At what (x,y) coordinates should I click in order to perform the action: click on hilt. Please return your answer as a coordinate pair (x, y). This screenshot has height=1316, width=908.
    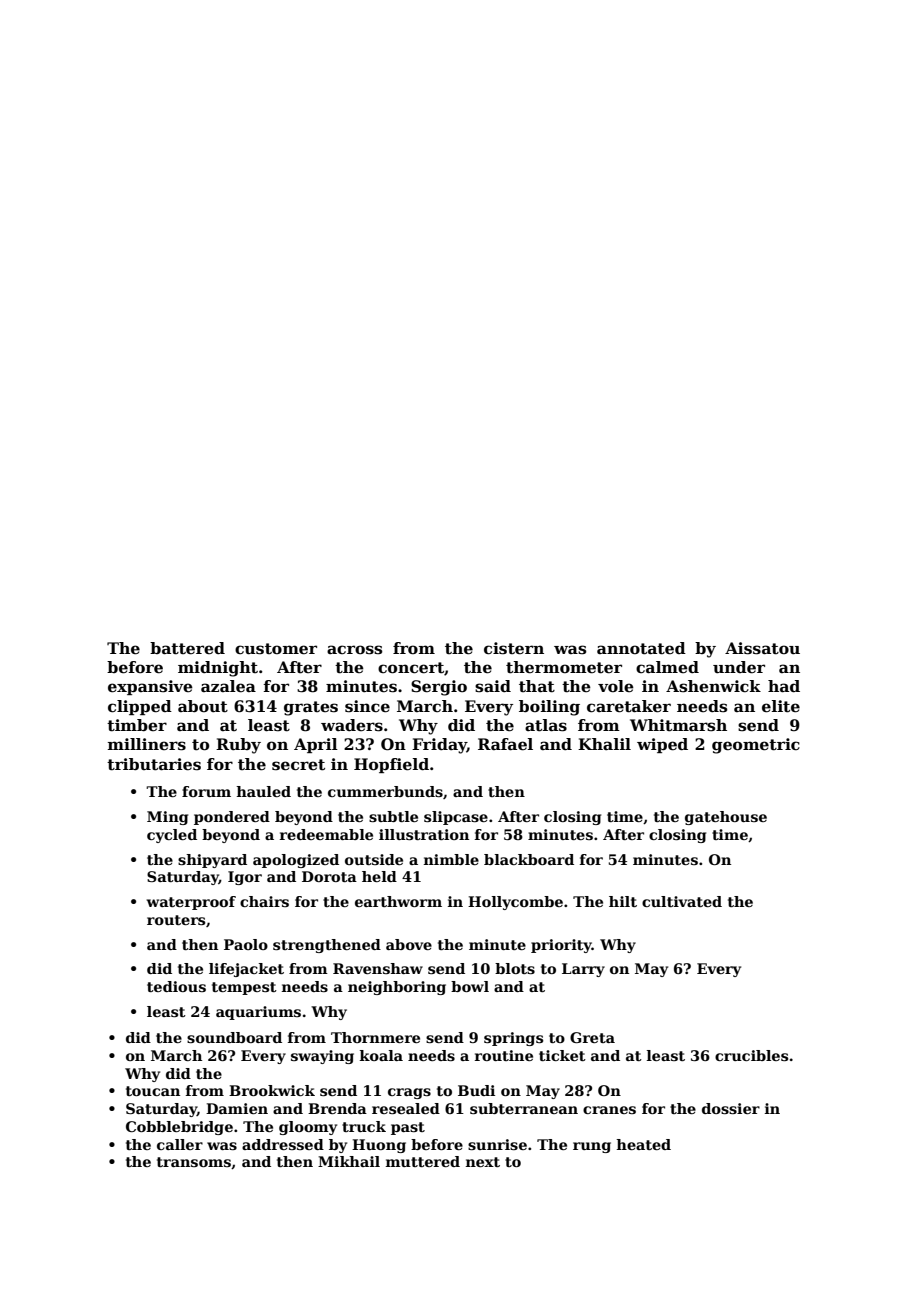
    Looking at the image, I should click on (623, 901).
